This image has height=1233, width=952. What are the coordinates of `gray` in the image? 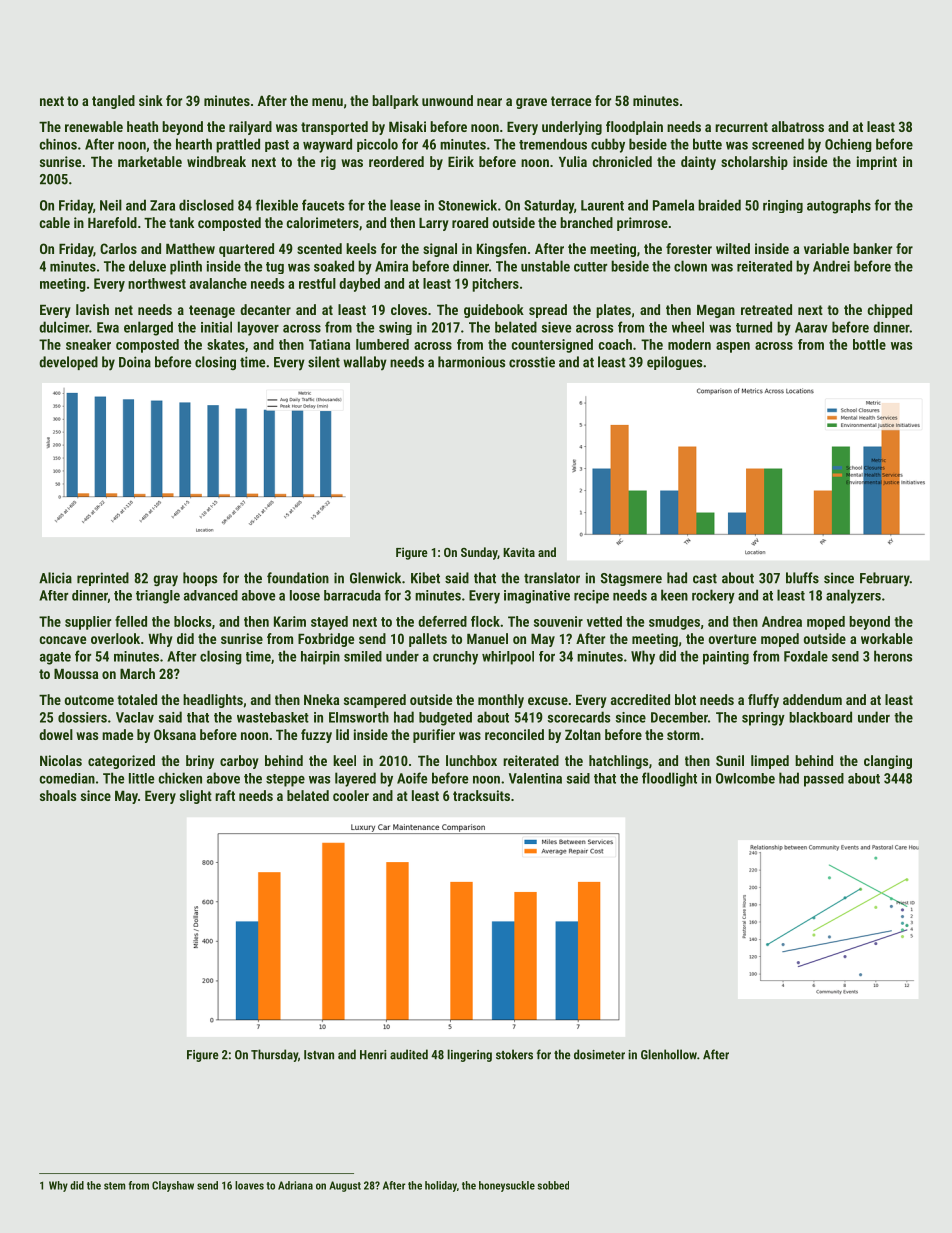 It's located at (165, 581).
